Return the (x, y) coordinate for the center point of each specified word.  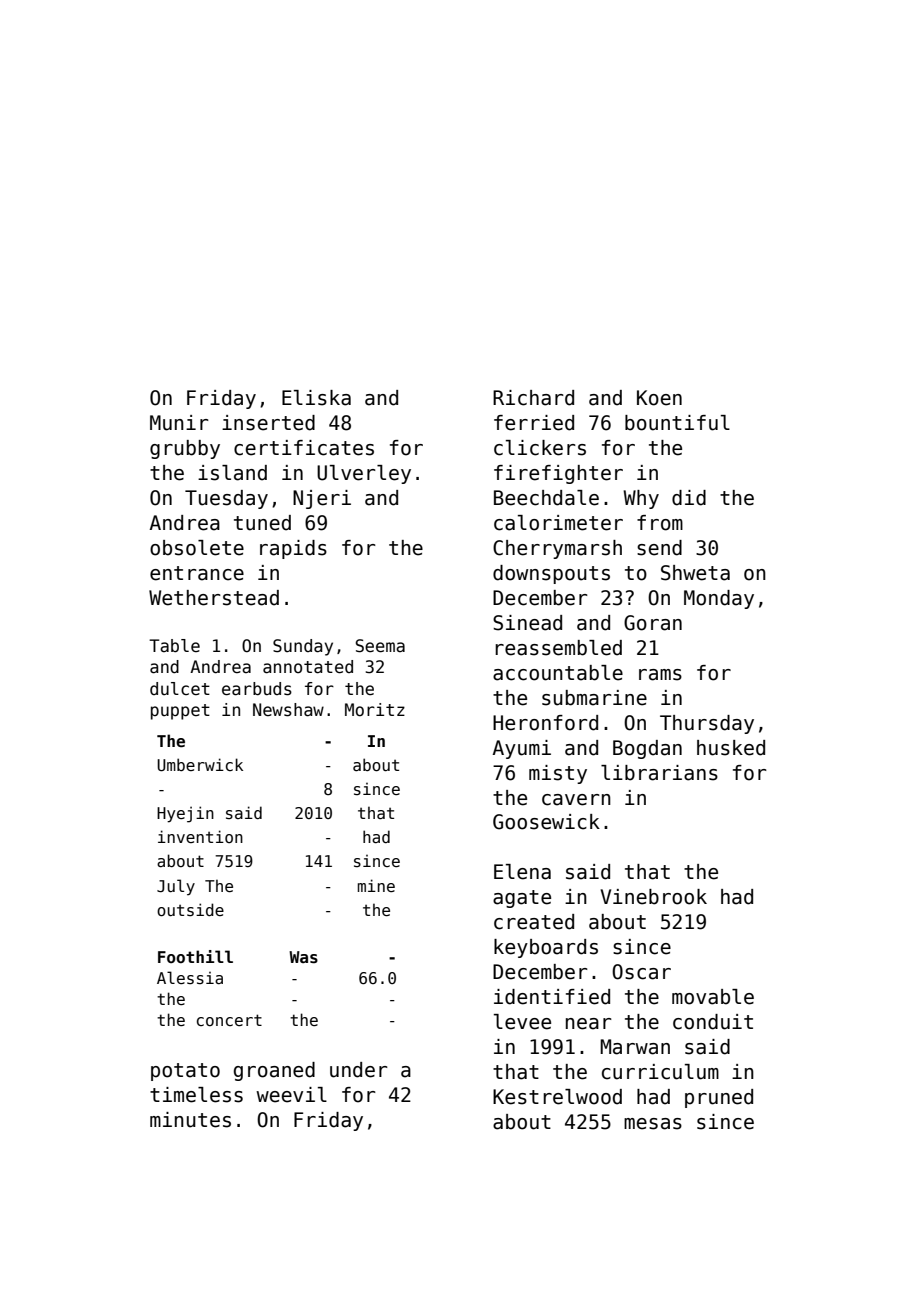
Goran (653, 623)
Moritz (375, 710)
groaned (274, 1071)
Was (303, 957)
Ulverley (364, 474)
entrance (197, 573)
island (232, 473)
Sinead (527, 623)
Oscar (641, 972)
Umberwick (200, 765)
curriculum (660, 1072)
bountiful (677, 423)
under (359, 1070)
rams (660, 675)
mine (376, 885)
